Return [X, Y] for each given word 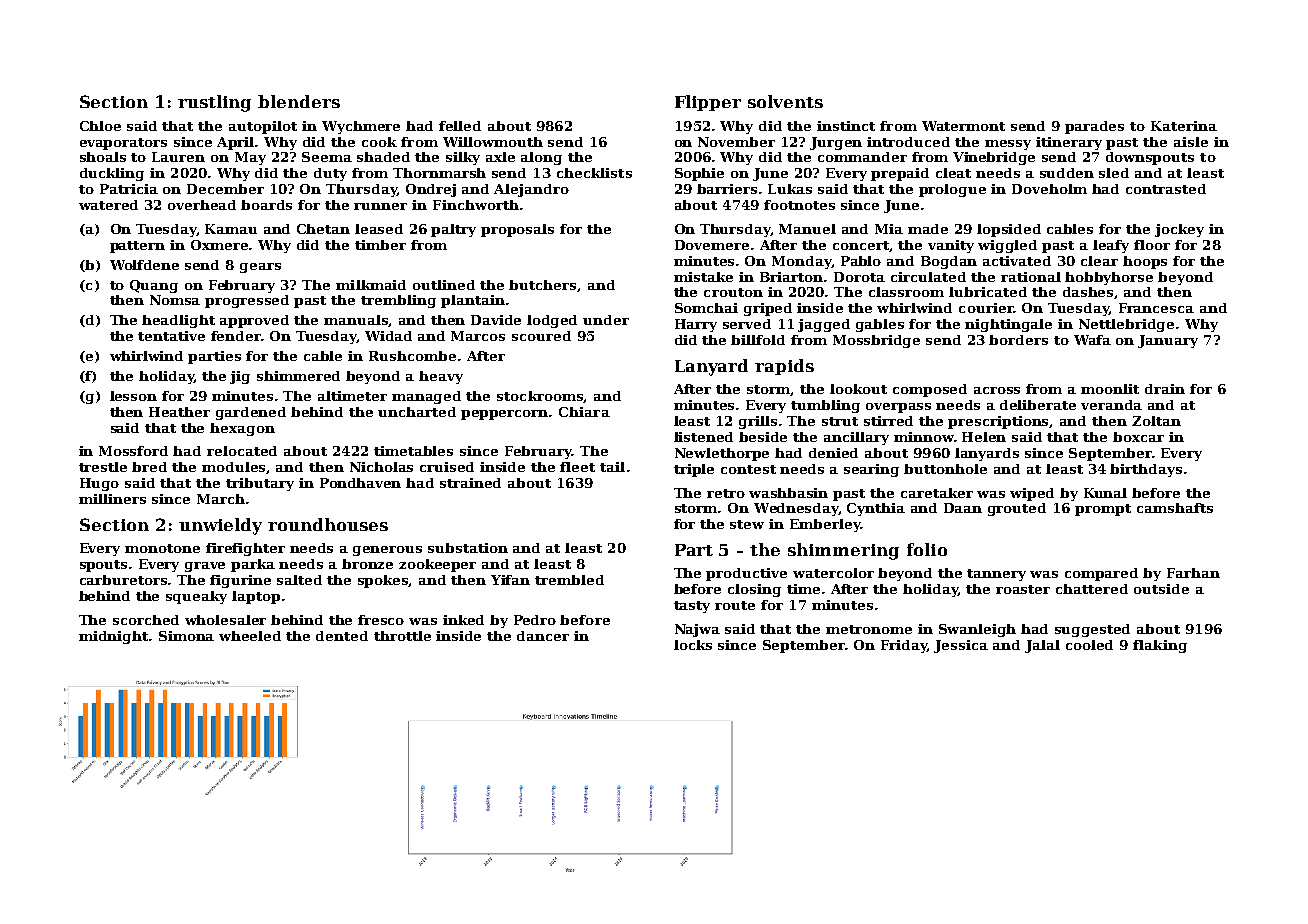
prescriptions [999, 422]
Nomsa [175, 300]
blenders [299, 101]
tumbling [825, 406]
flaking [1160, 646]
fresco [381, 620]
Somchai [706, 308]
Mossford [133, 451]
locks [693, 645]
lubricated [988, 292]
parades [1094, 127]
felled [460, 126]
